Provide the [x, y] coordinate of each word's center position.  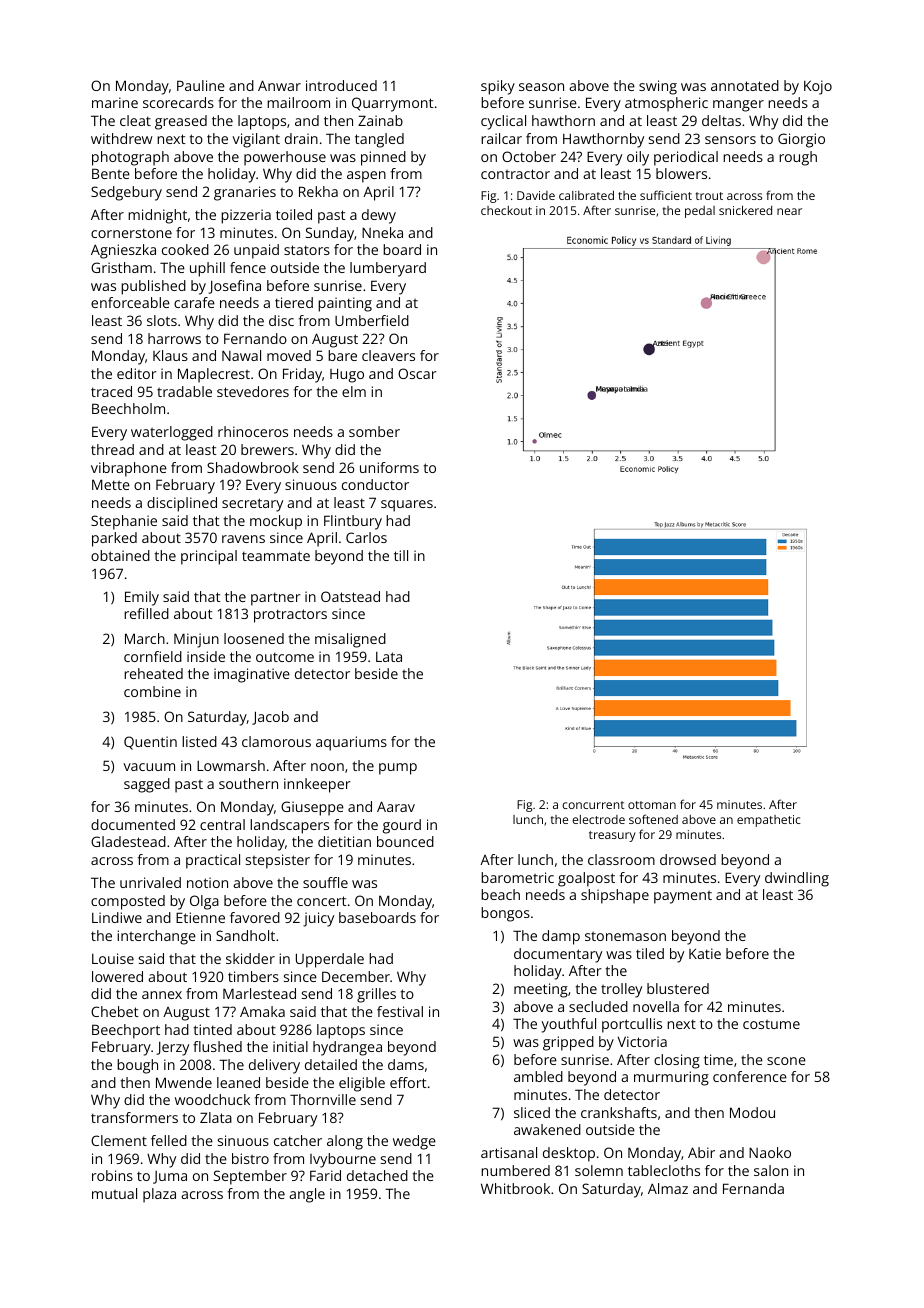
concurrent [593, 805]
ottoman [652, 805]
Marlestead [259, 993]
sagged [147, 785]
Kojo [818, 87]
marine [115, 102]
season [541, 87]
